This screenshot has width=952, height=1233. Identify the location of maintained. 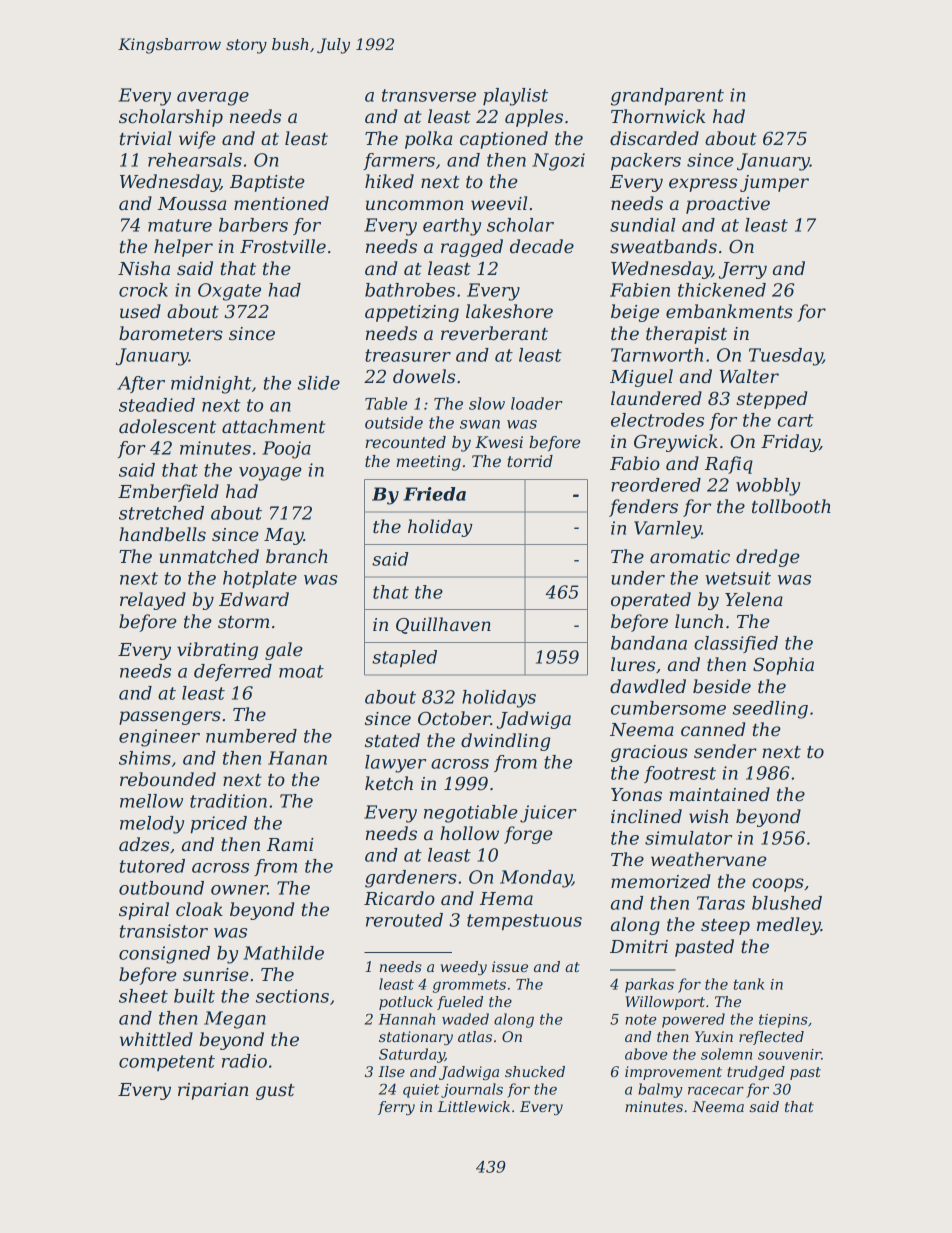
(719, 794).
